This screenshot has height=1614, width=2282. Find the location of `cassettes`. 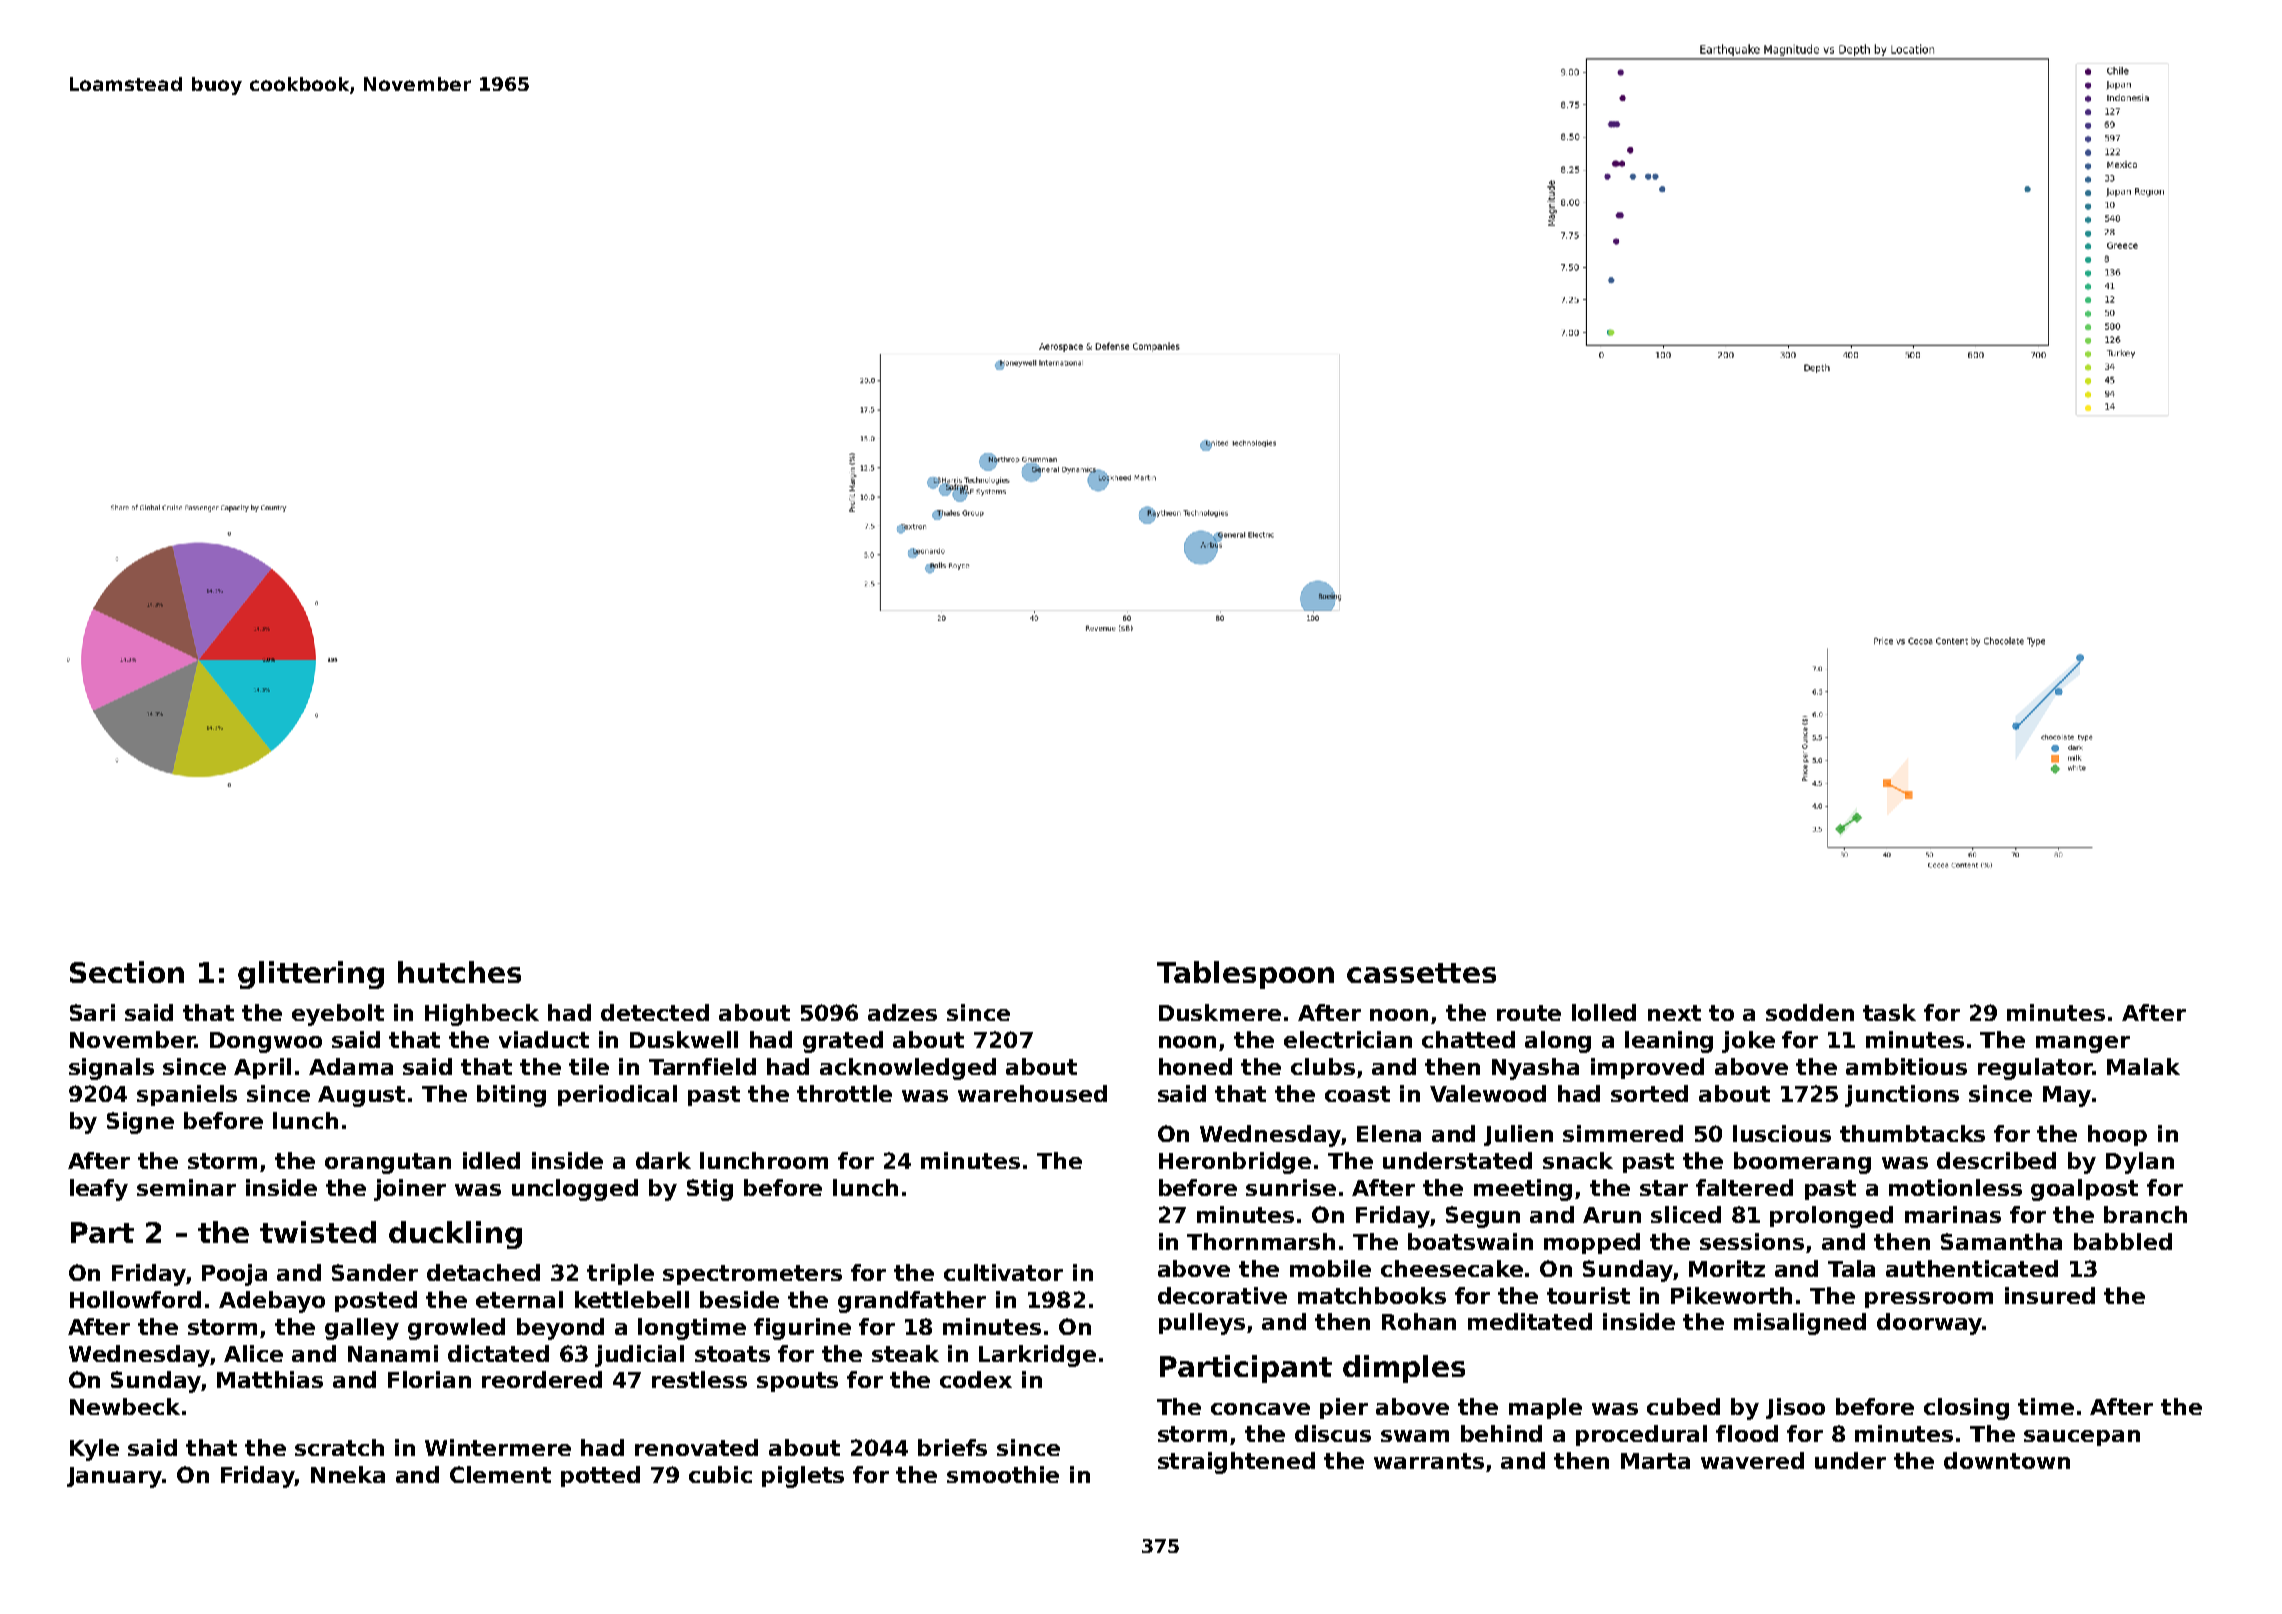

cassettes is located at coordinates (1421, 973).
